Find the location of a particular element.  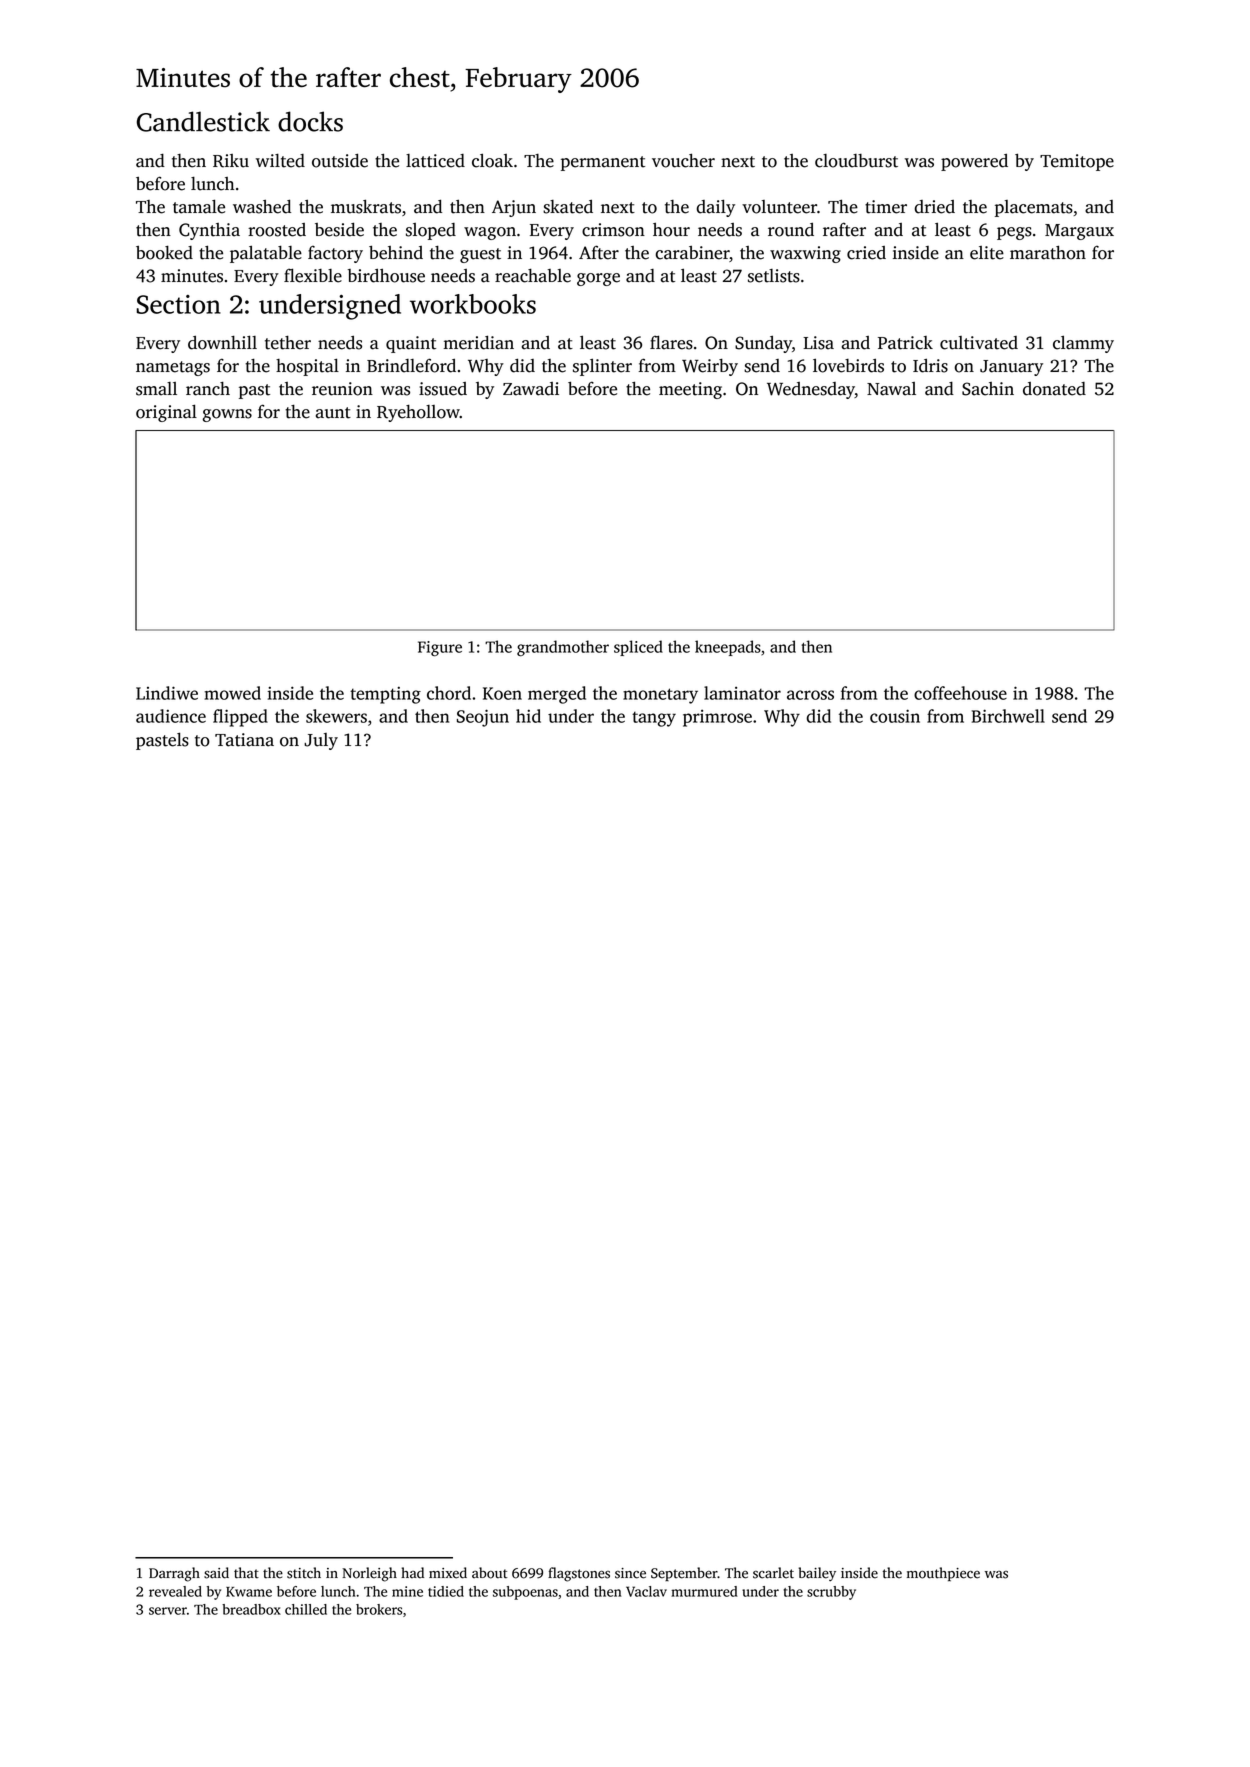

behind is located at coordinates (396, 253).
